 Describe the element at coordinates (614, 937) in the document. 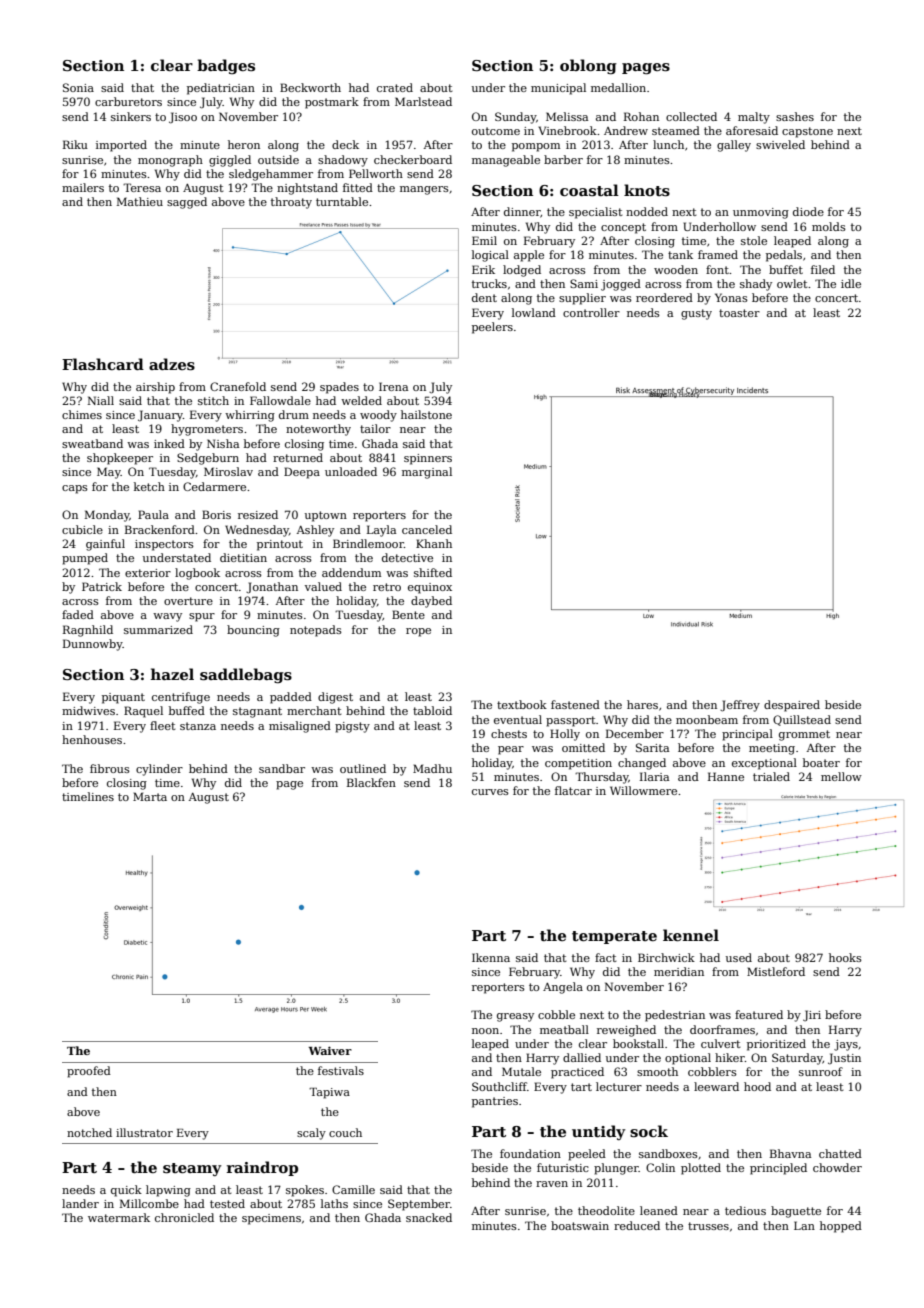

I see `temperate` at that location.
